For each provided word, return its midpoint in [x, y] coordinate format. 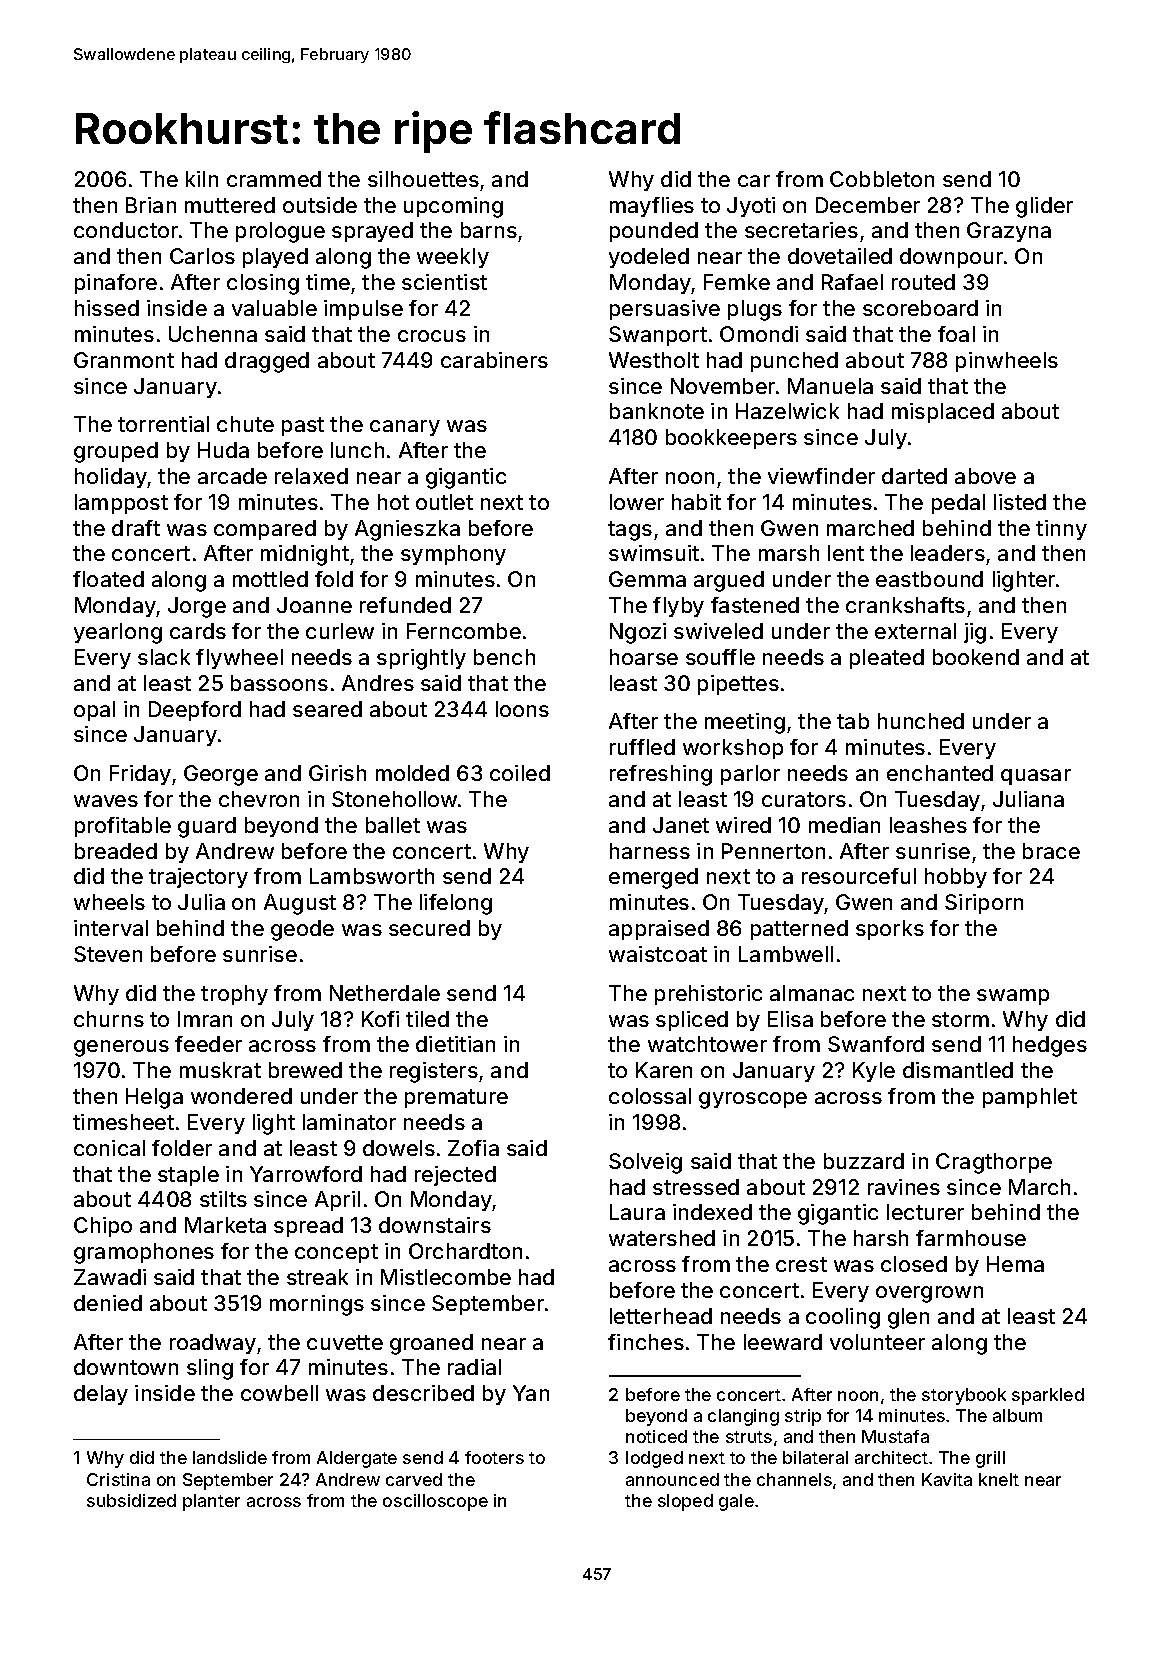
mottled [270, 579]
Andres [378, 683]
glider [1044, 207]
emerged [653, 878]
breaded [116, 851]
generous [121, 1048]
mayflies [652, 207]
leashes [928, 825]
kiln [202, 179]
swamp [1013, 997]
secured [429, 928]
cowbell [279, 1393]
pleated [887, 659]
